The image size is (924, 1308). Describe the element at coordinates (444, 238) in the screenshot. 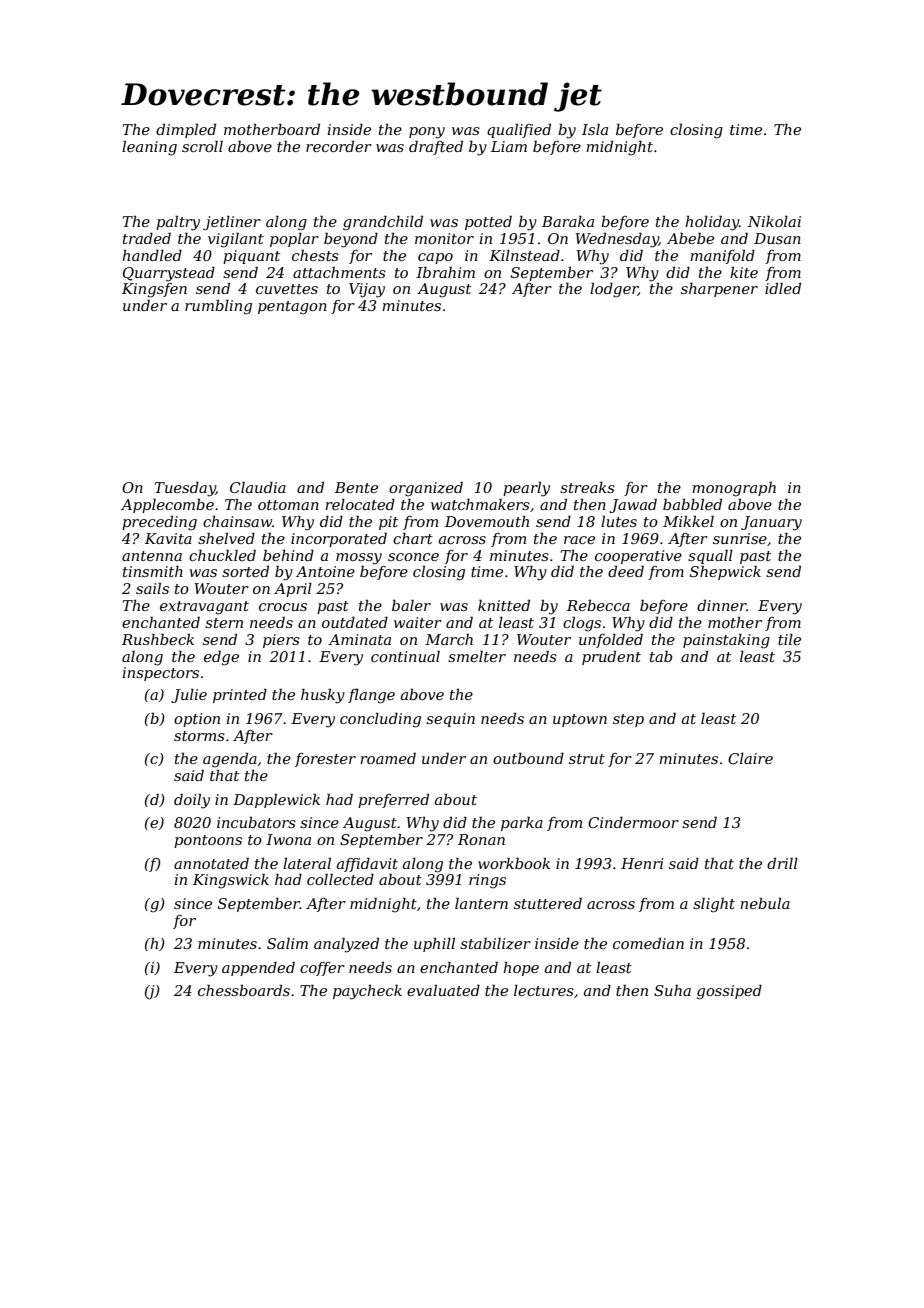

I see `monitor` at that location.
